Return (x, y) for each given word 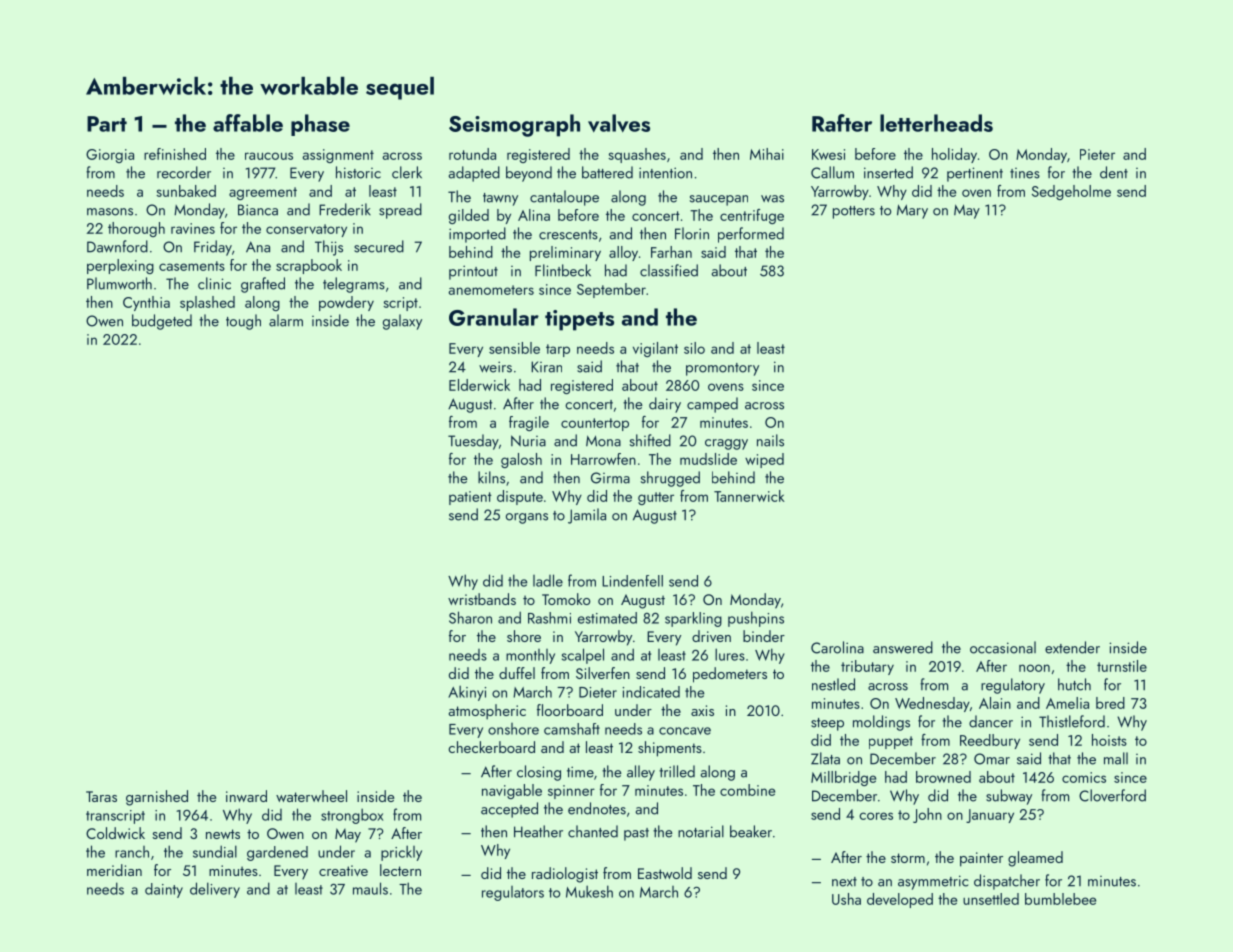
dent (1114, 172)
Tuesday (473, 442)
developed (900, 900)
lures (730, 654)
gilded (469, 216)
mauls (370, 888)
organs (527, 518)
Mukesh (589, 891)
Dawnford (117, 246)
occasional (1003, 647)
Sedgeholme (1071, 192)
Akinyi (467, 693)
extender (1072, 647)
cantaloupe (564, 198)
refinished (175, 154)
